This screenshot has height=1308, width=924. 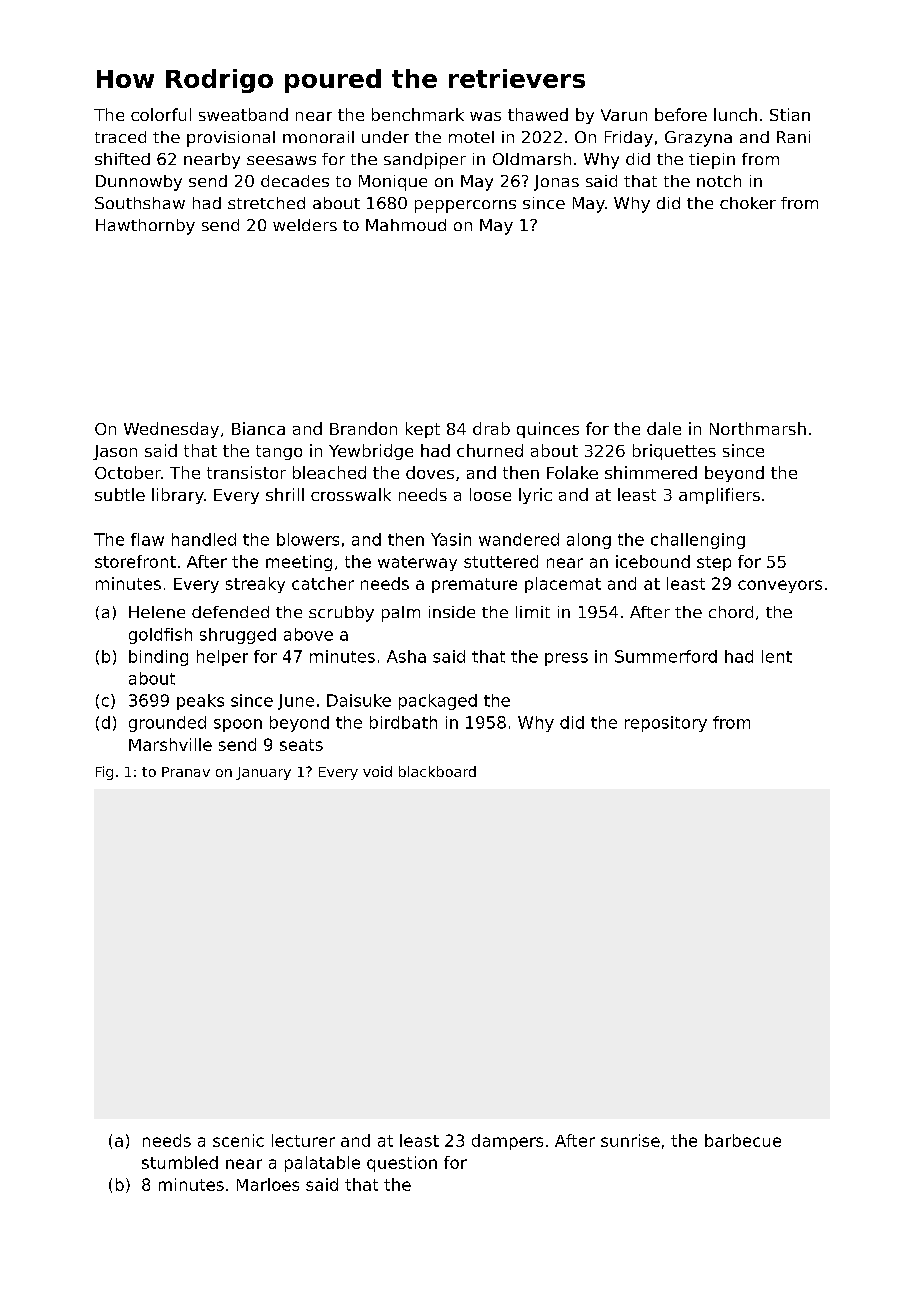 I want to click on stumbled, so click(x=180, y=1162).
